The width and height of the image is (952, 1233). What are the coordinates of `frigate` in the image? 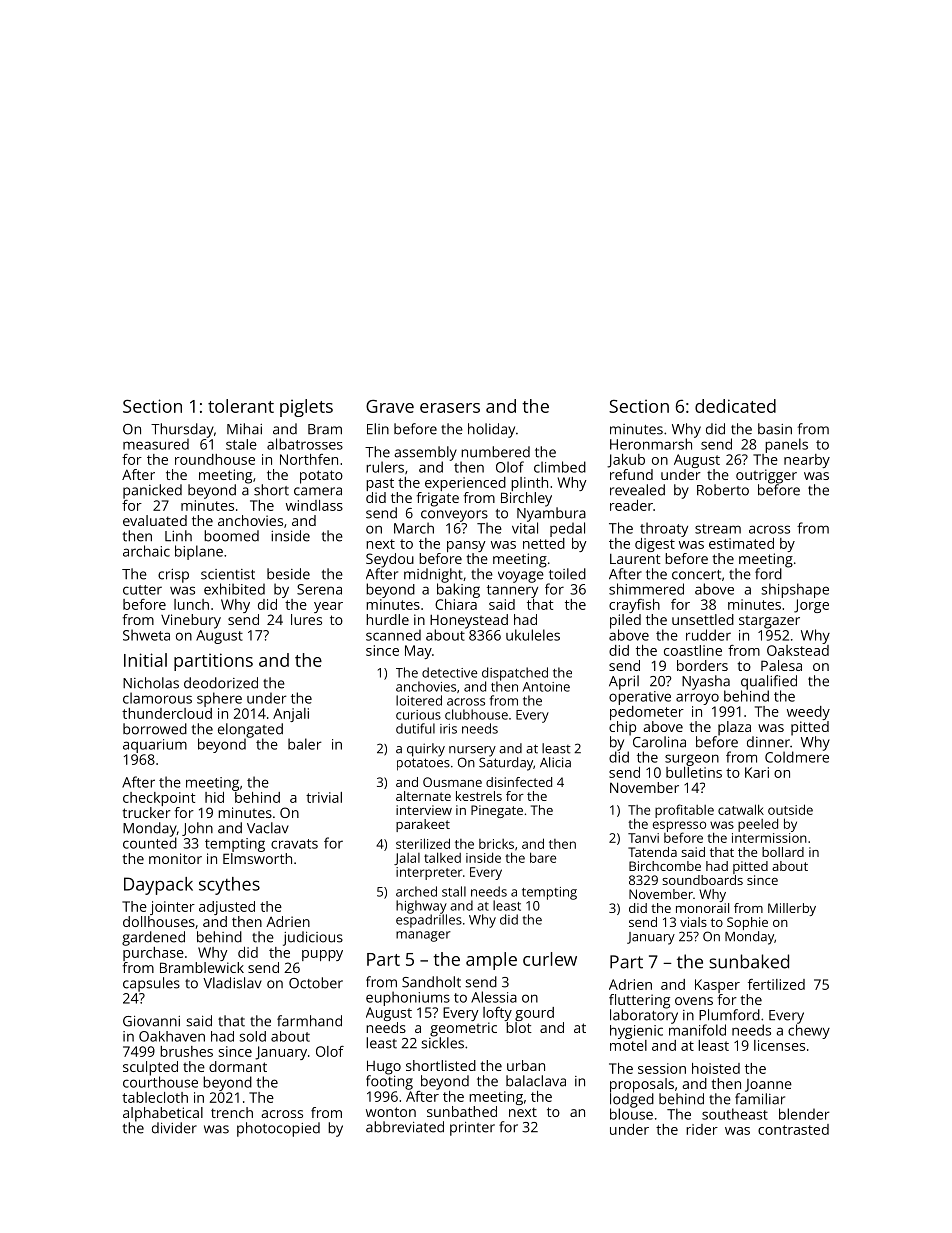 It's located at (438, 499).
